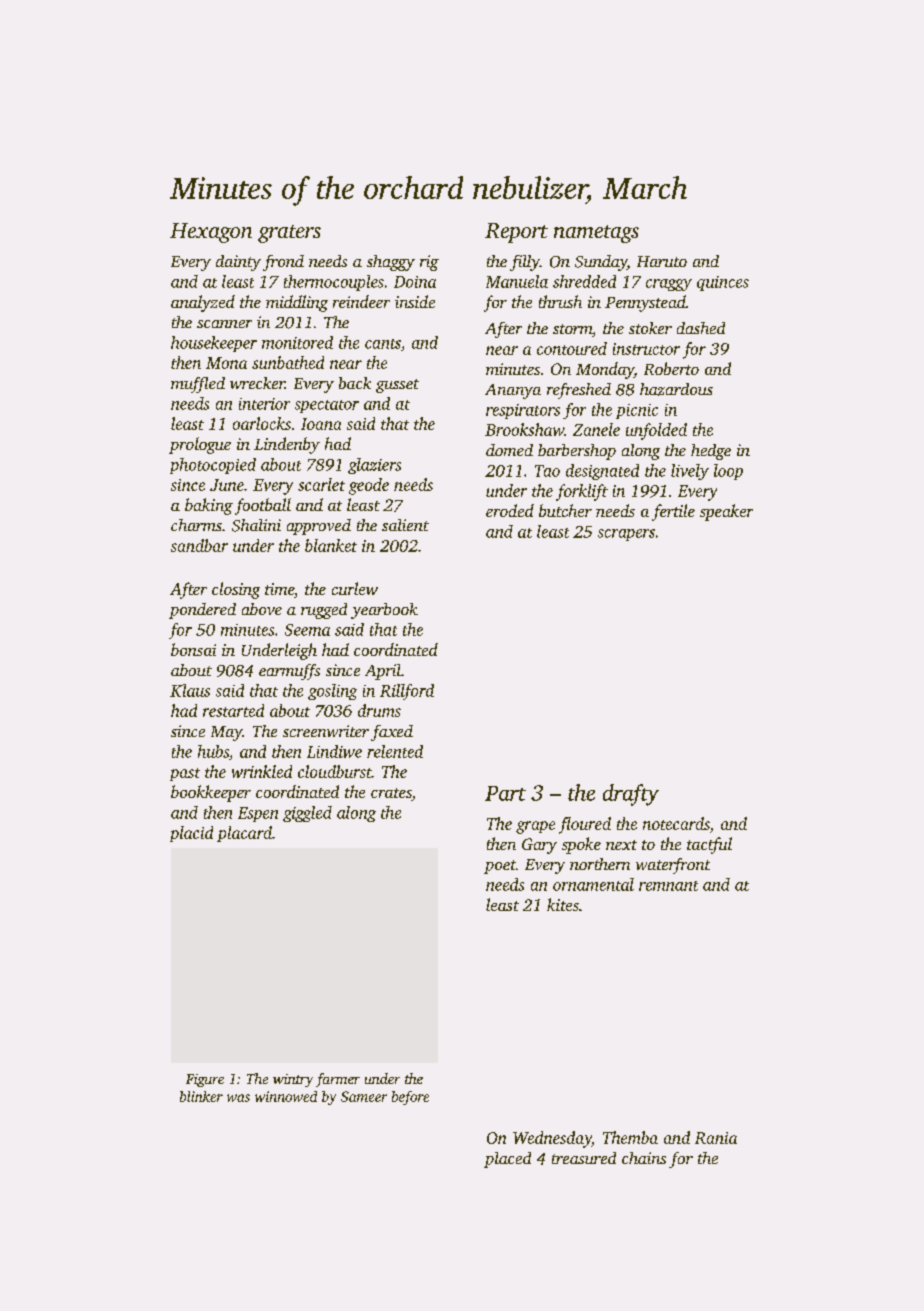  Describe the element at coordinates (507, 1160) in the screenshot. I see `placed` at that location.
